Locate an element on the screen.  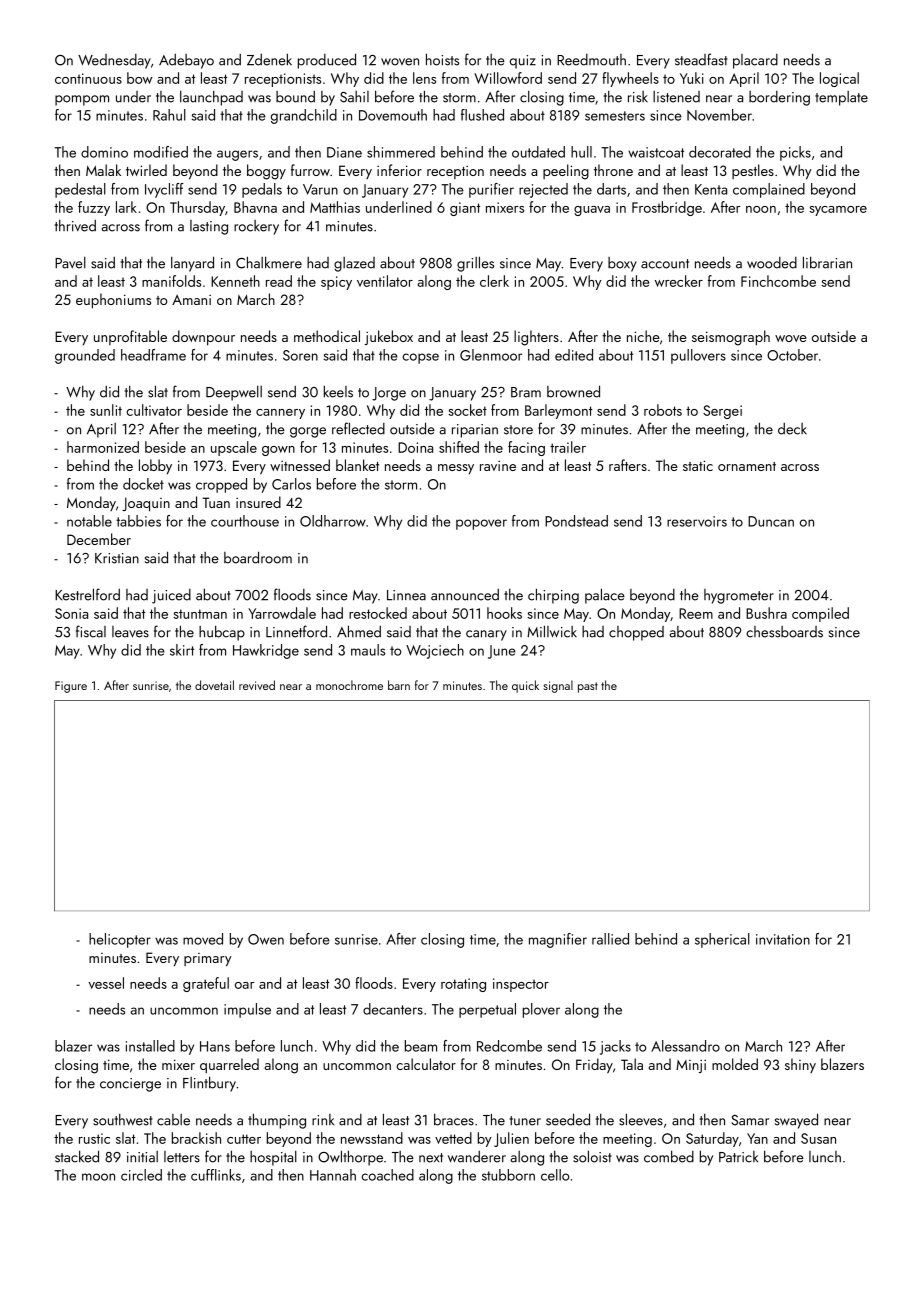
skirt is located at coordinates (182, 650).
